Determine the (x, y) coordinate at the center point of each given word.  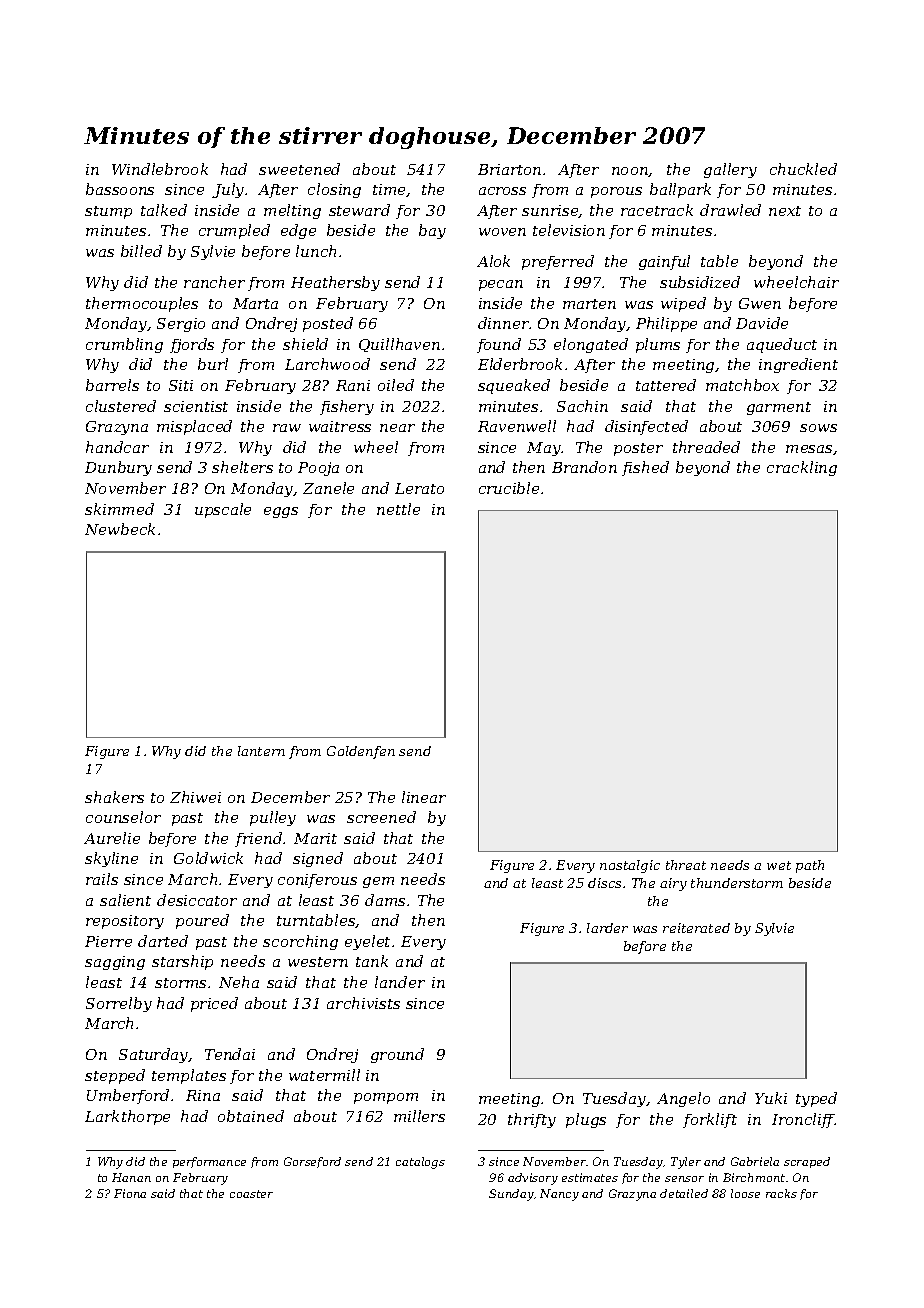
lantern (261, 751)
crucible (509, 488)
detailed (684, 1193)
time (389, 189)
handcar (117, 447)
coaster (251, 1194)
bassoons (120, 189)
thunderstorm (737, 883)
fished (645, 468)
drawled (730, 210)
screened (381, 817)
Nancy (559, 1195)
